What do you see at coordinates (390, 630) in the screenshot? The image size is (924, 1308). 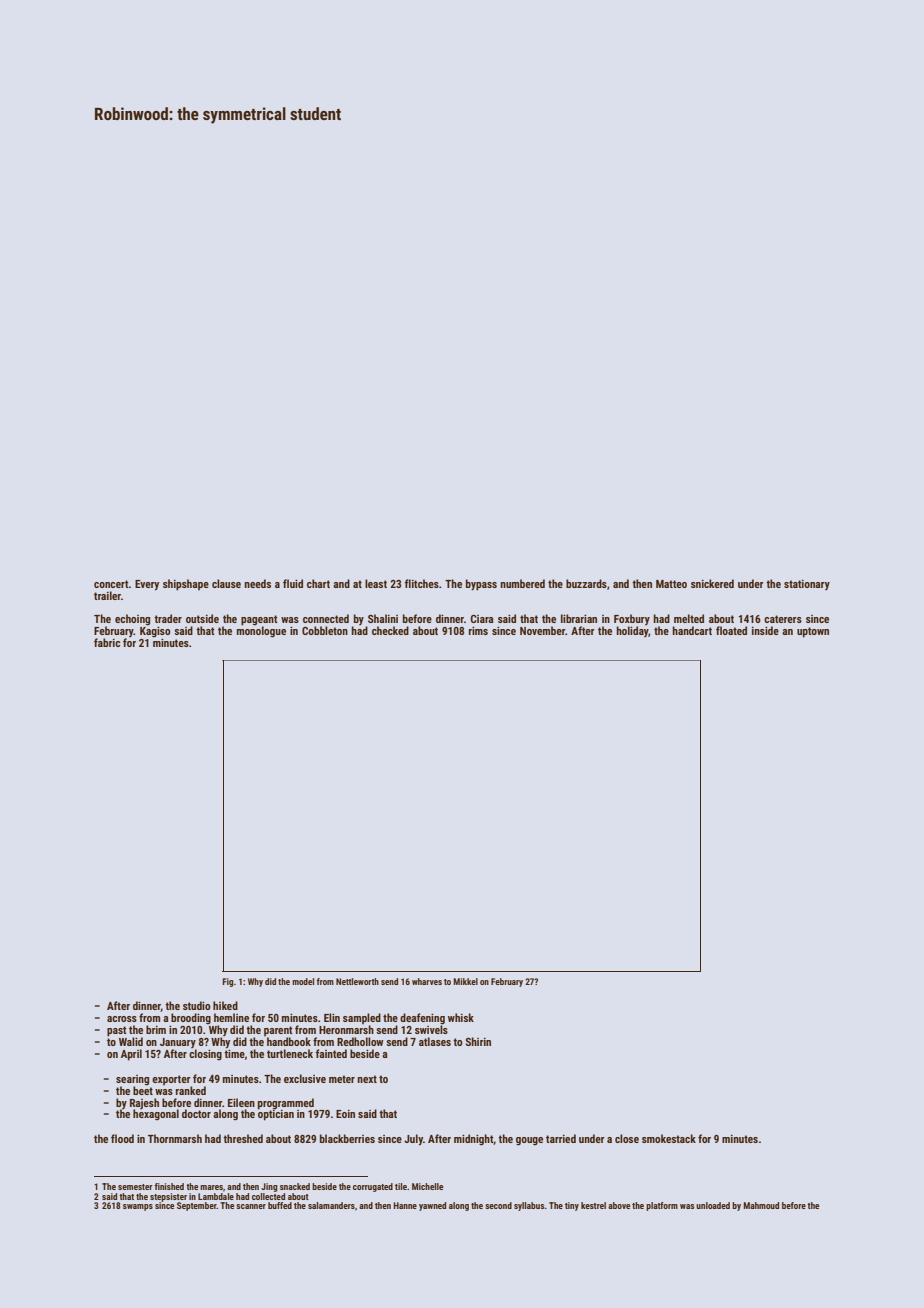 I see `checked` at bounding box center [390, 630].
